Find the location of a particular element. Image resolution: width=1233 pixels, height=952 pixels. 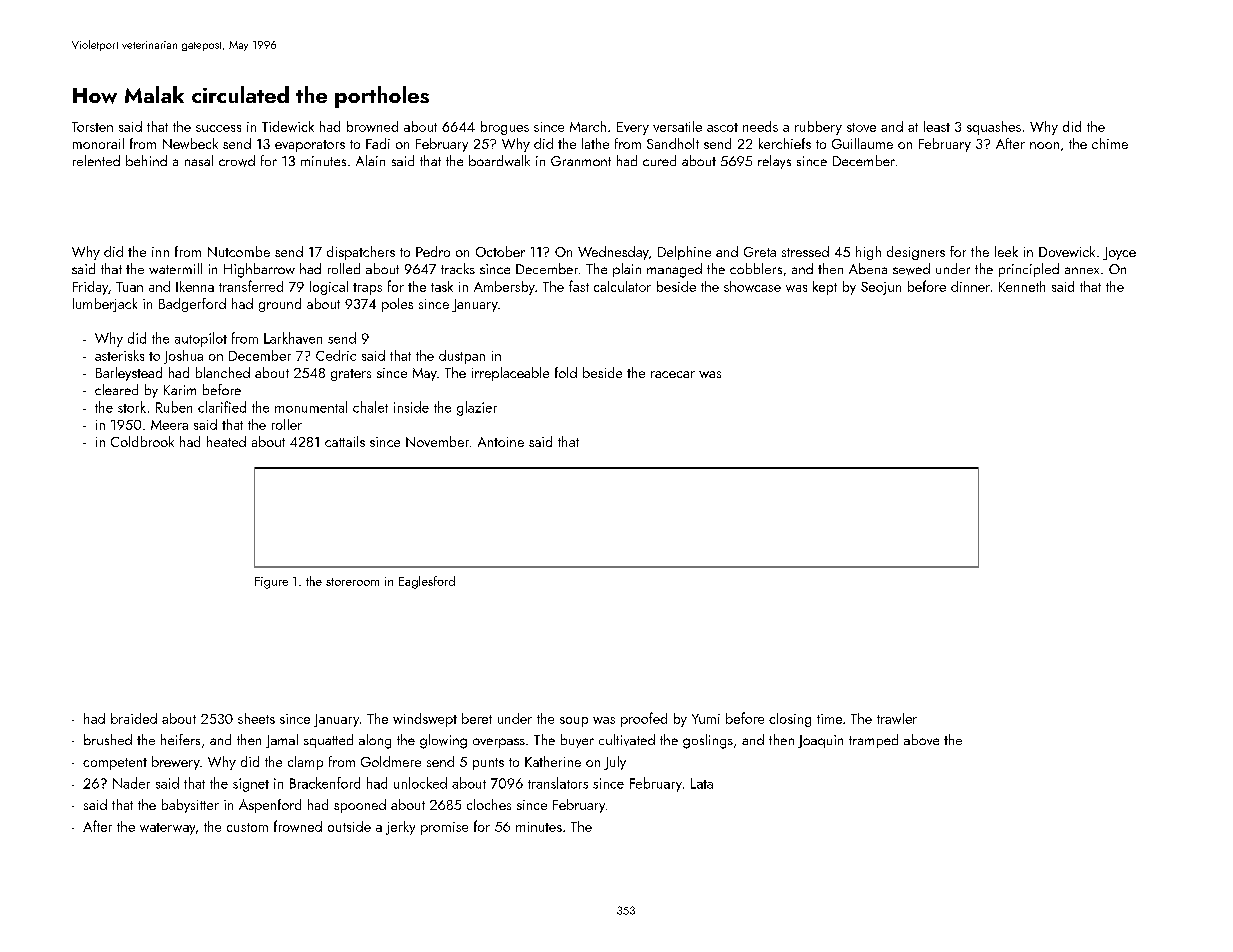

tramped is located at coordinates (873, 741).
